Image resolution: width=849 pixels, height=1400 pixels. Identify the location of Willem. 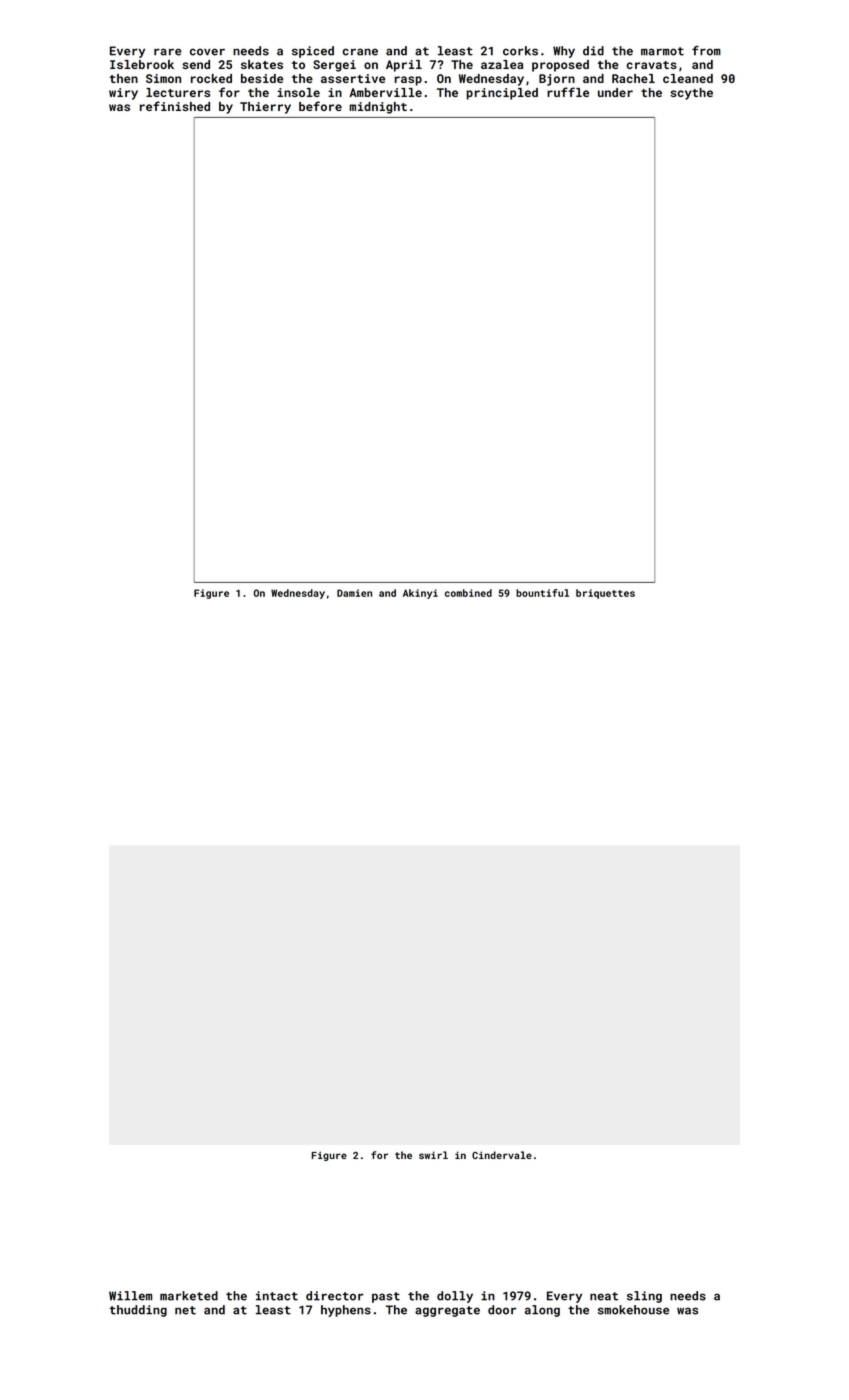
(130, 1296).
